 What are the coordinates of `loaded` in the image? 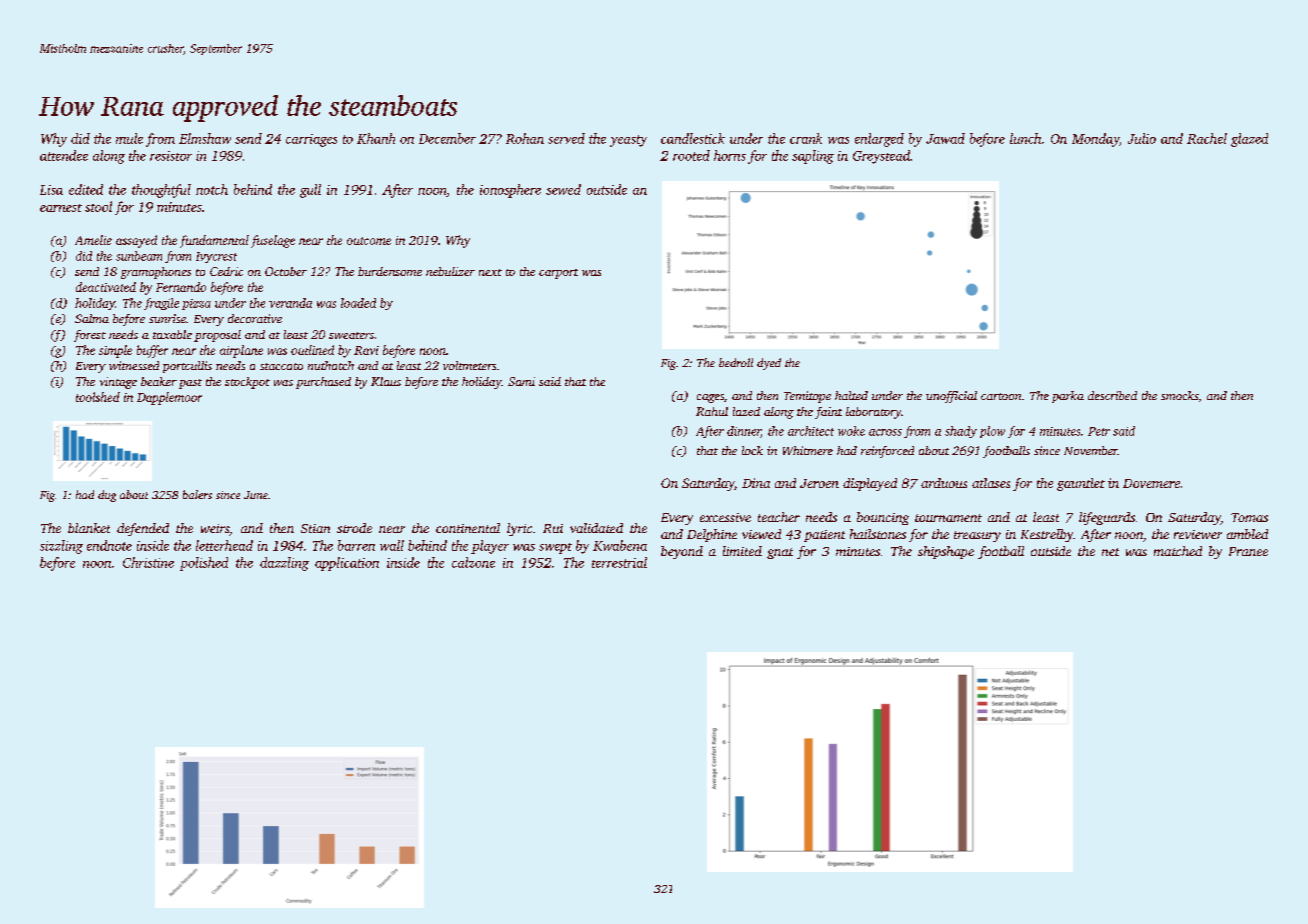 It's located at (358, 303).
